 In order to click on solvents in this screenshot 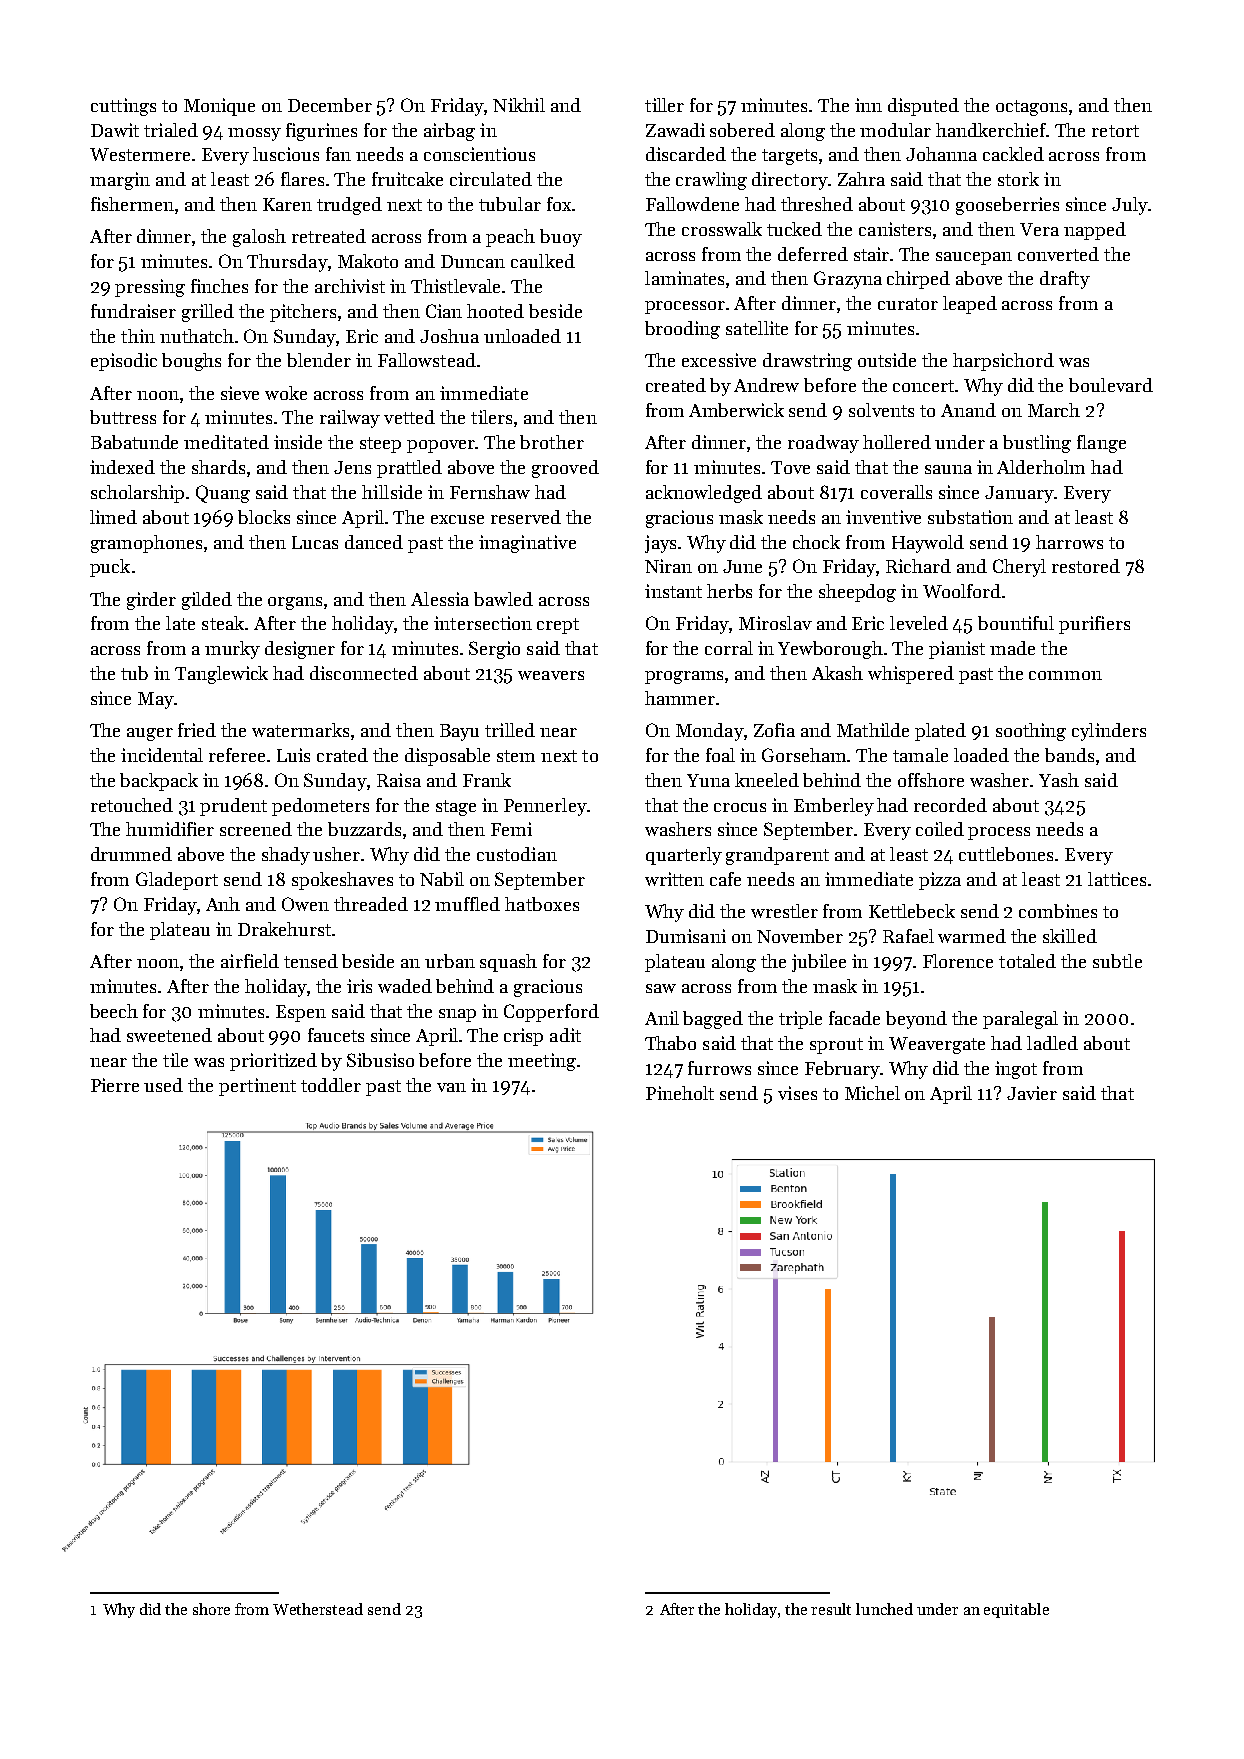, I will do `click(881, 410)`.
